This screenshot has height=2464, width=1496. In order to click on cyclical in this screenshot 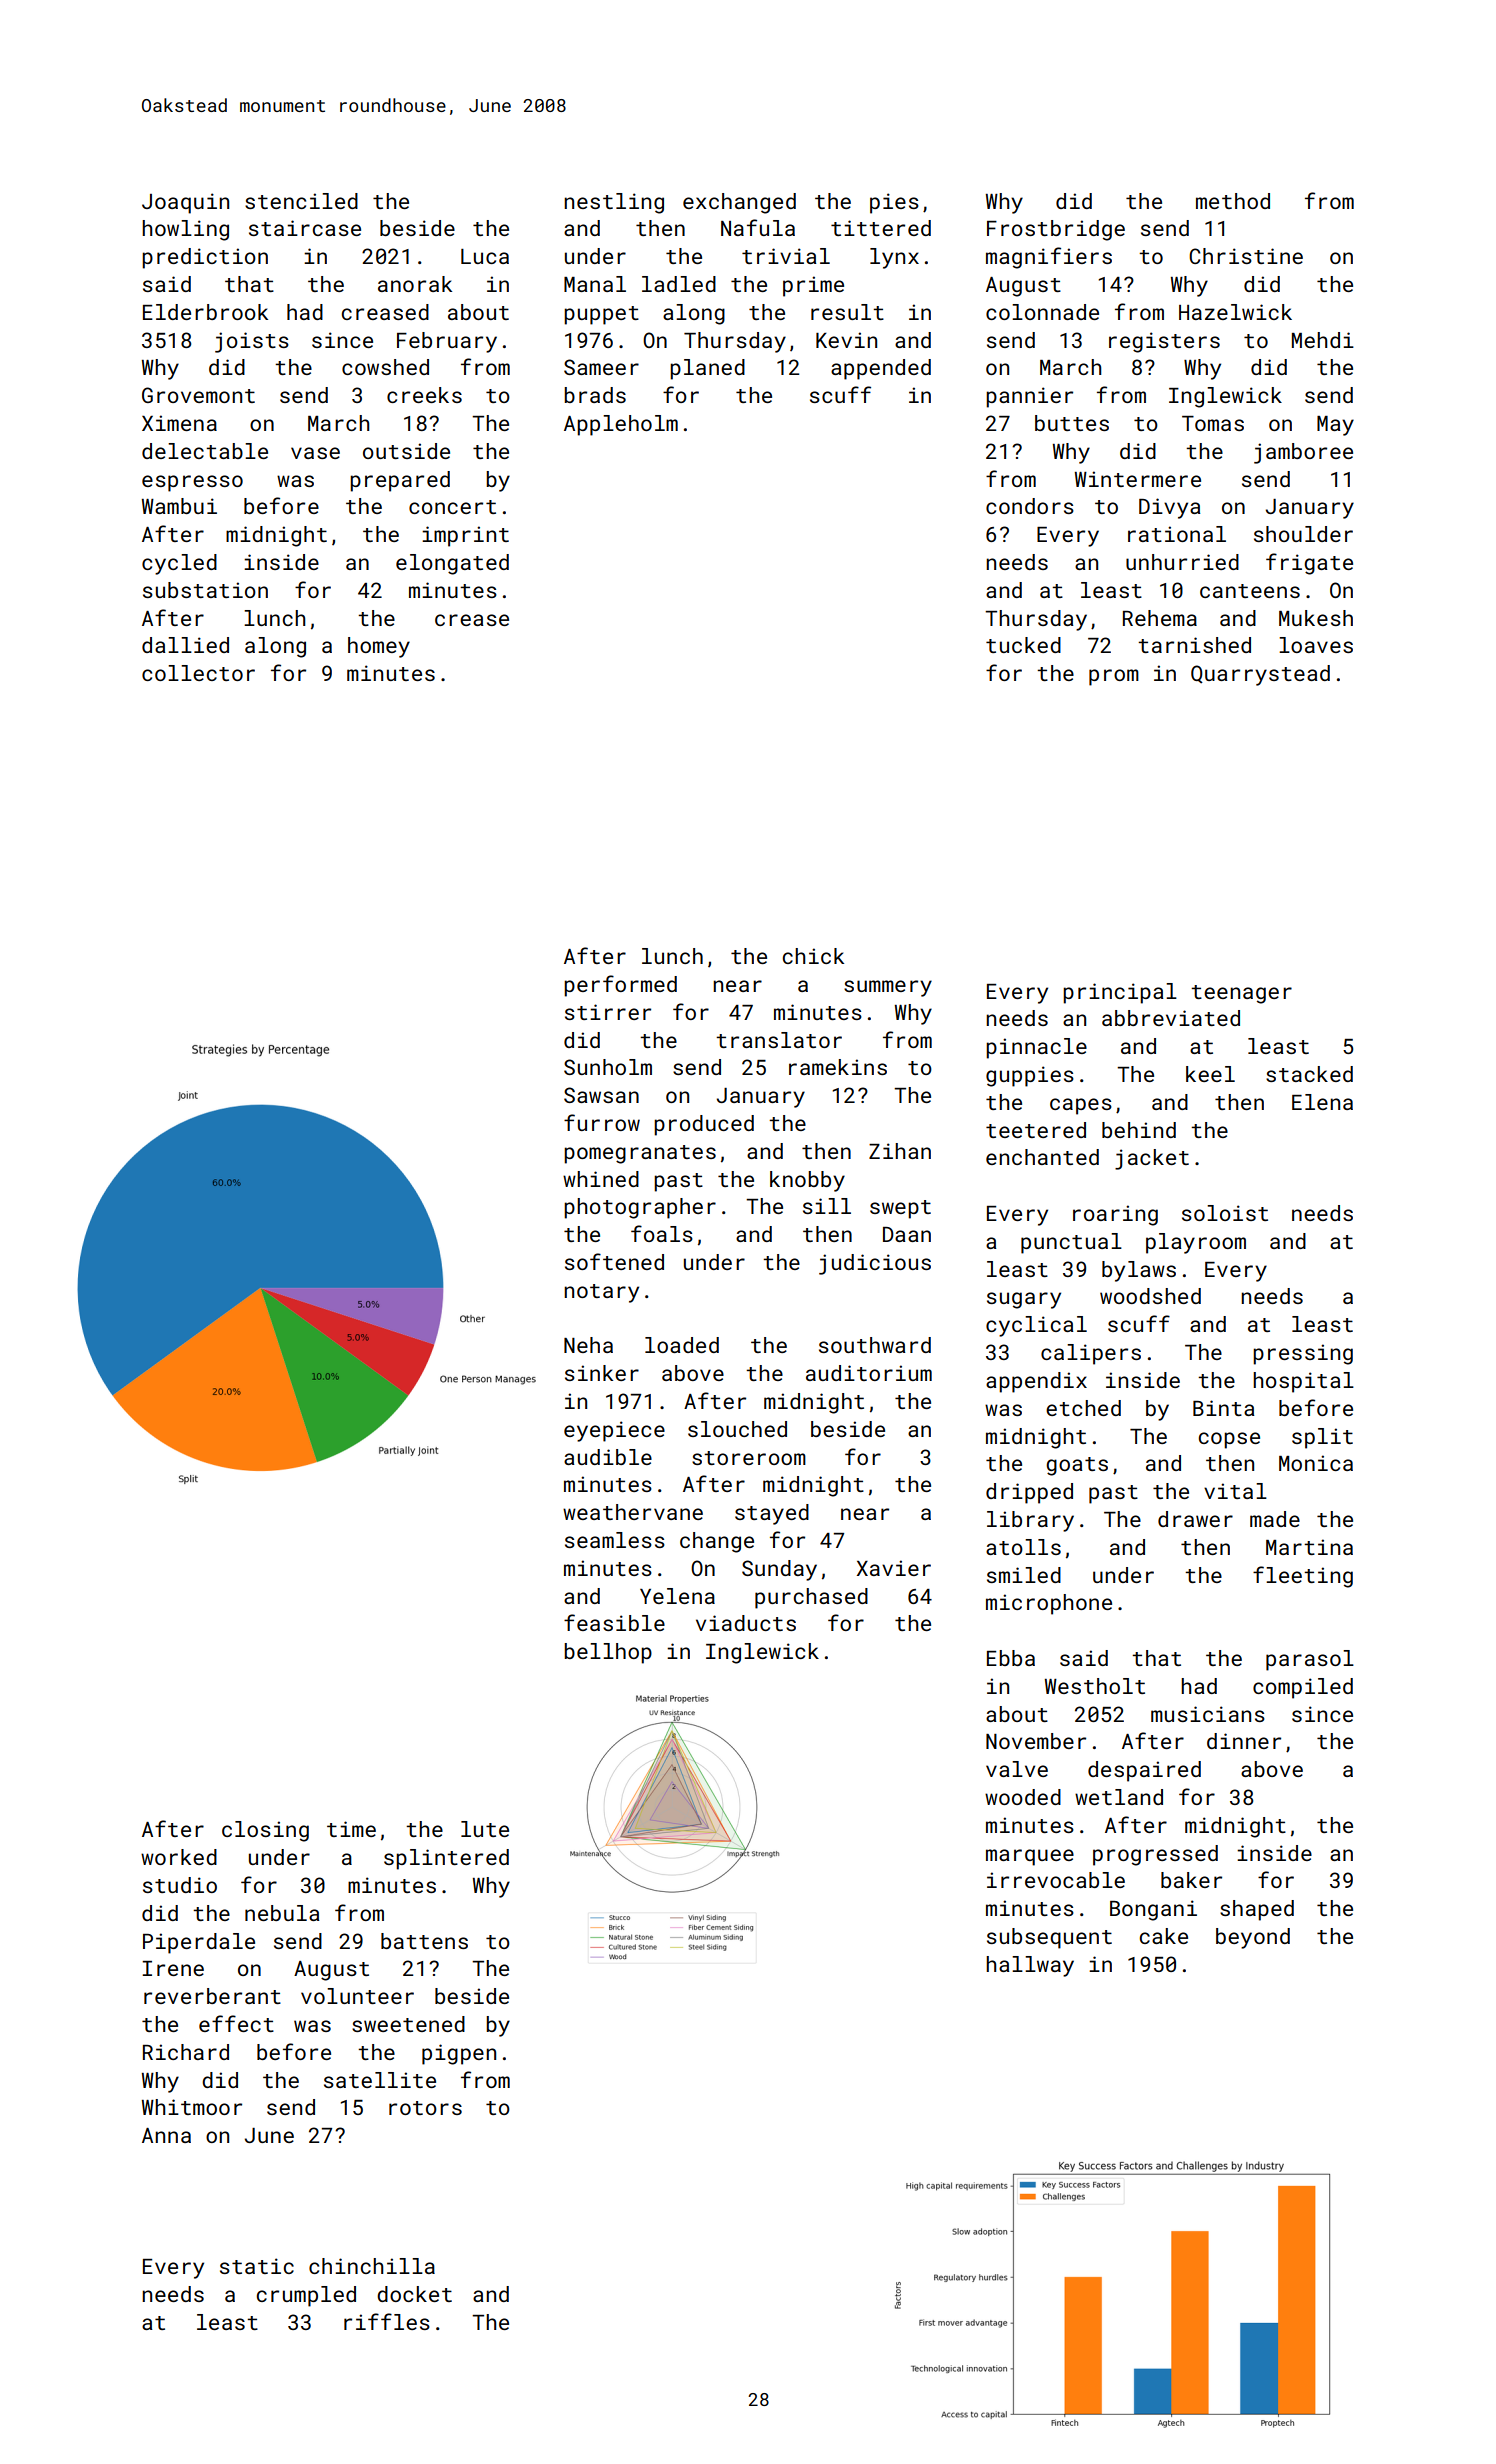, I will do `click(1036, 1326)`.
